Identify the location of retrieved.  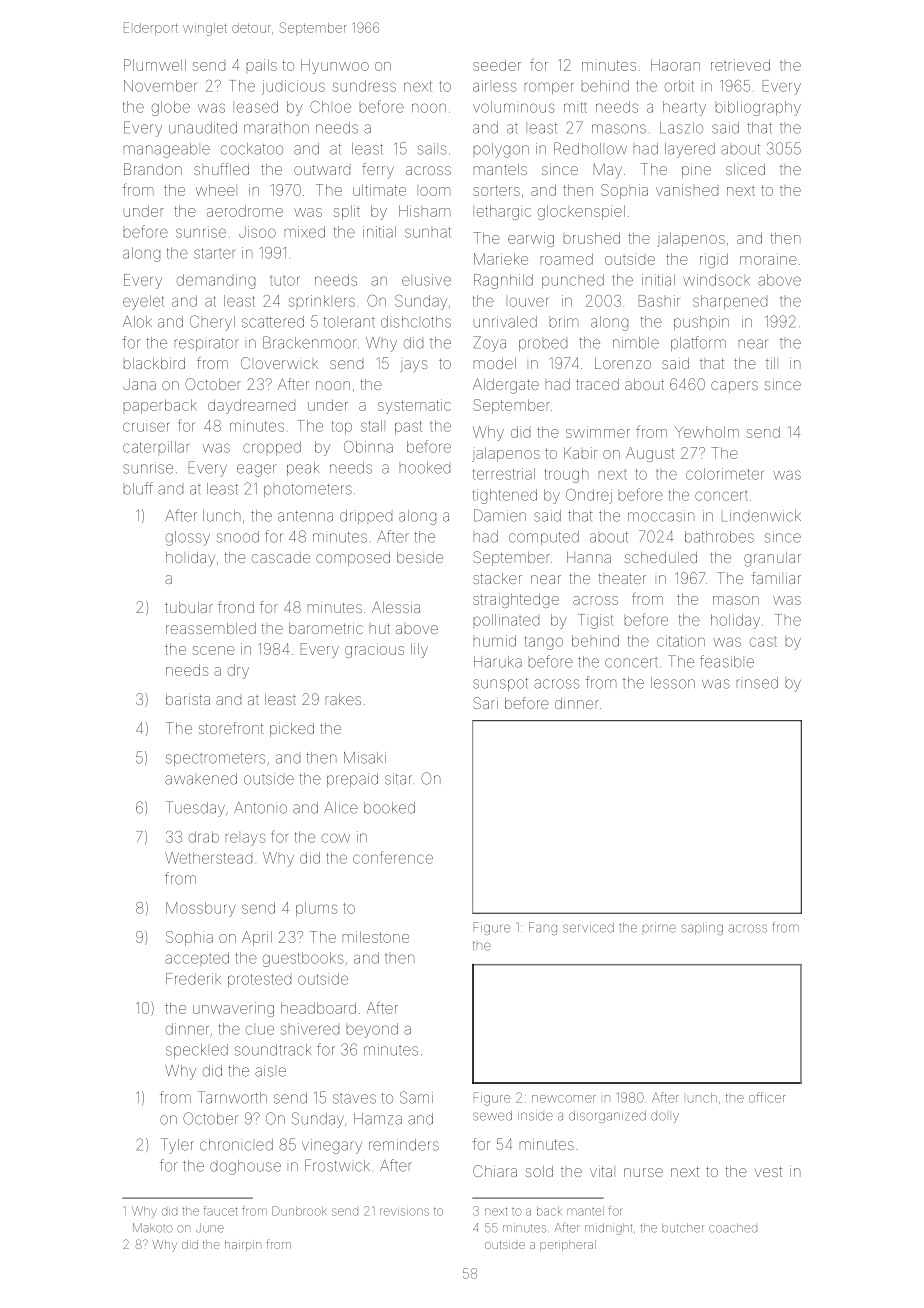
(740, 65).
